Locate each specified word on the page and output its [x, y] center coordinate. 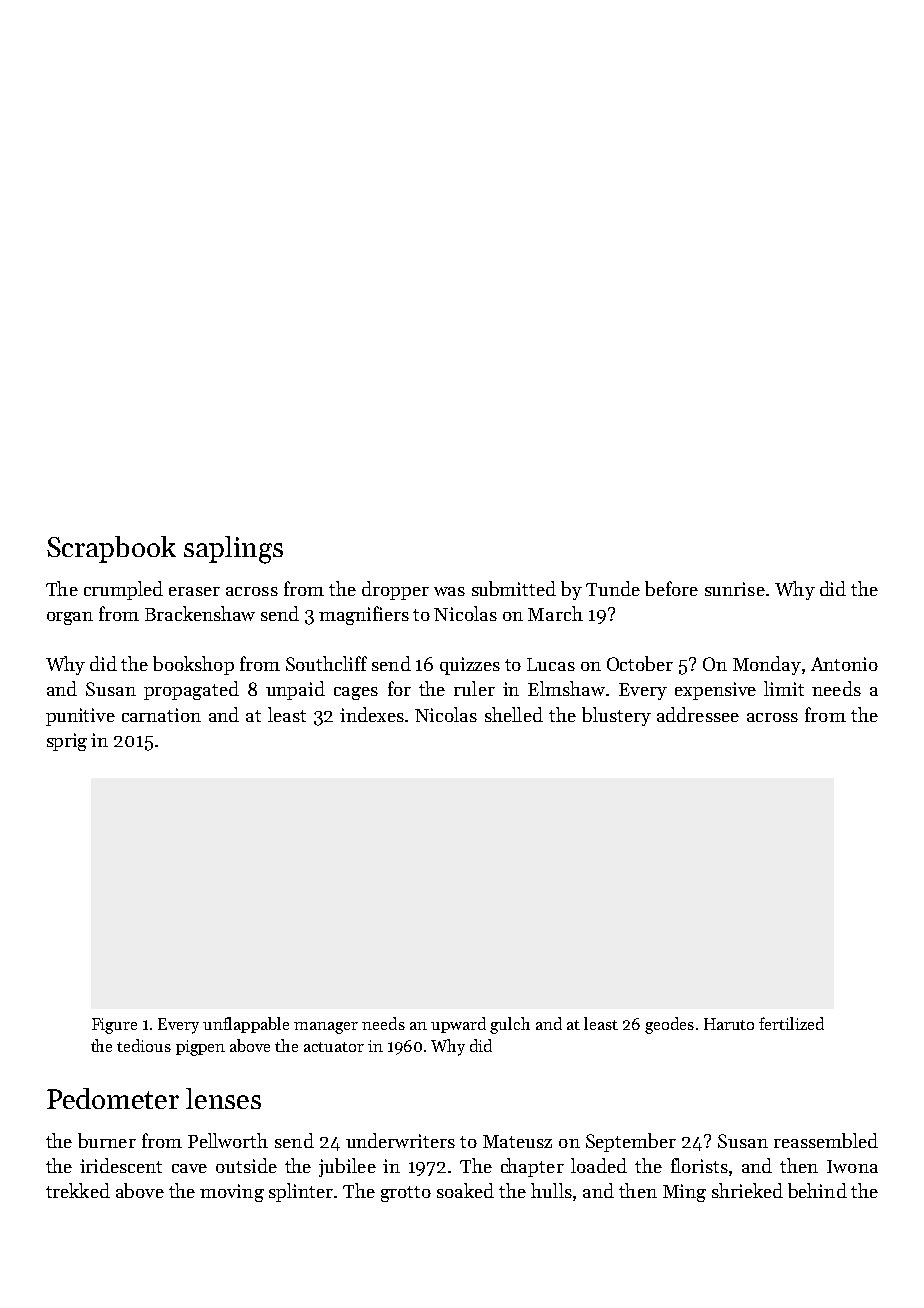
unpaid [295, 690]
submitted [514, 588]
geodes [669, 1025]
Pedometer [113, 1098]
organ [70, 618]
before [671, 588]
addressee [698, 714]
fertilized [791, 1023]
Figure [114, 1026]
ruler [474, 688]
